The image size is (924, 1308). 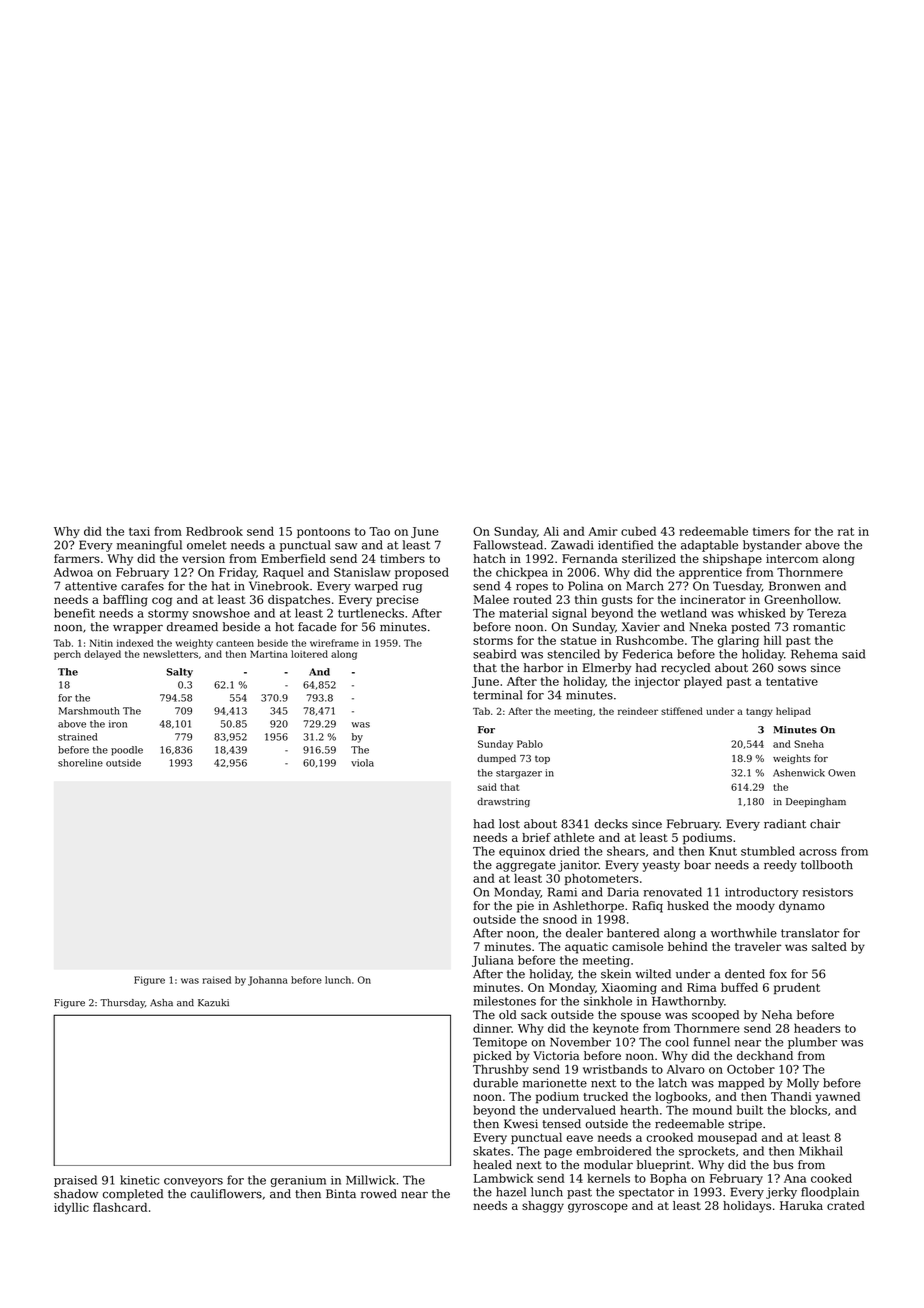 What do you see at coordinates (120, 1207) in the screenshot?
I see `flashcard` at bounding box center [120, 1207].
